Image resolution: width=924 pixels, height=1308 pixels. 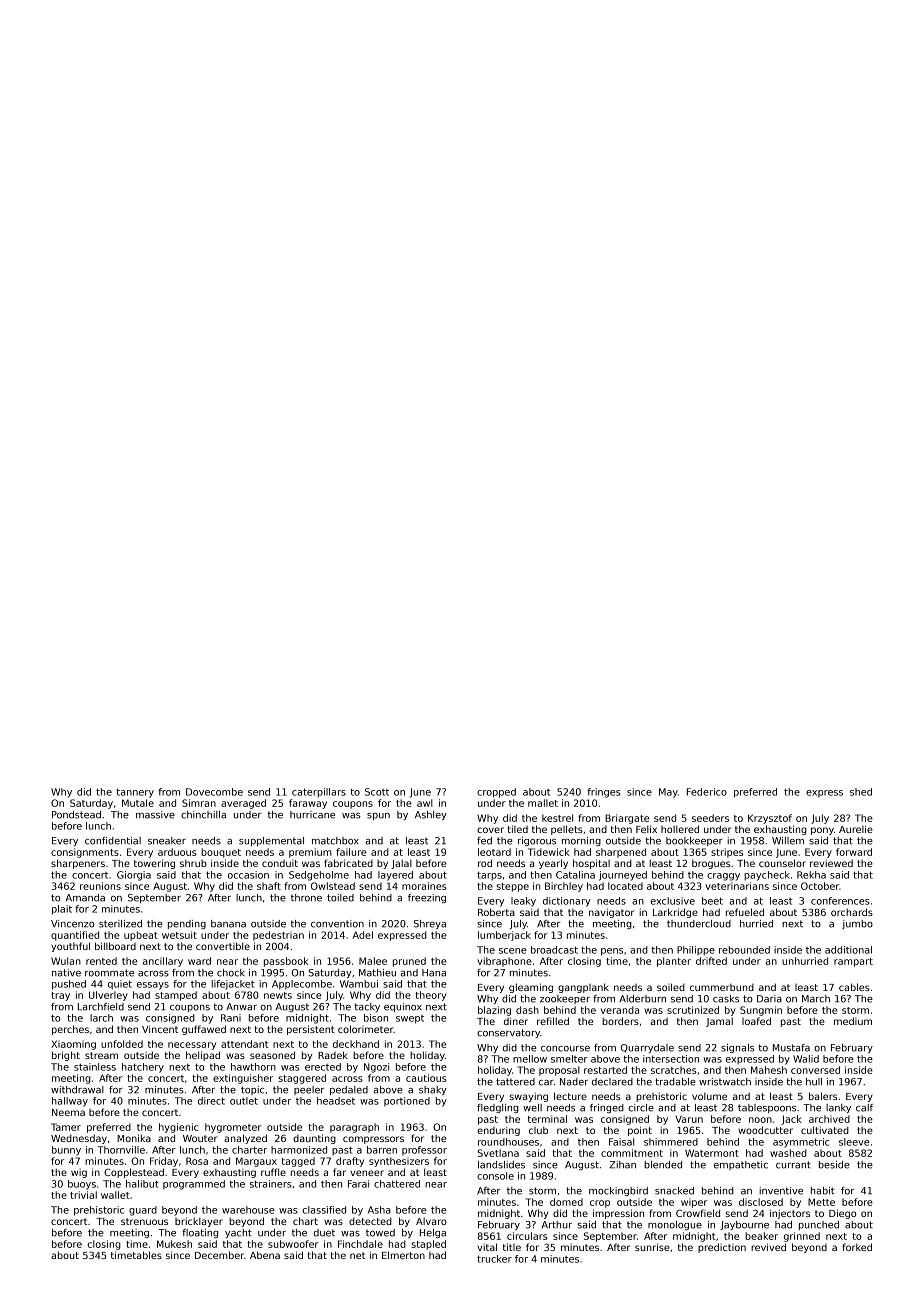 What do you see at coordinates (612, 952) in the document?
I see `pens` at bounding box center [612, 952].
